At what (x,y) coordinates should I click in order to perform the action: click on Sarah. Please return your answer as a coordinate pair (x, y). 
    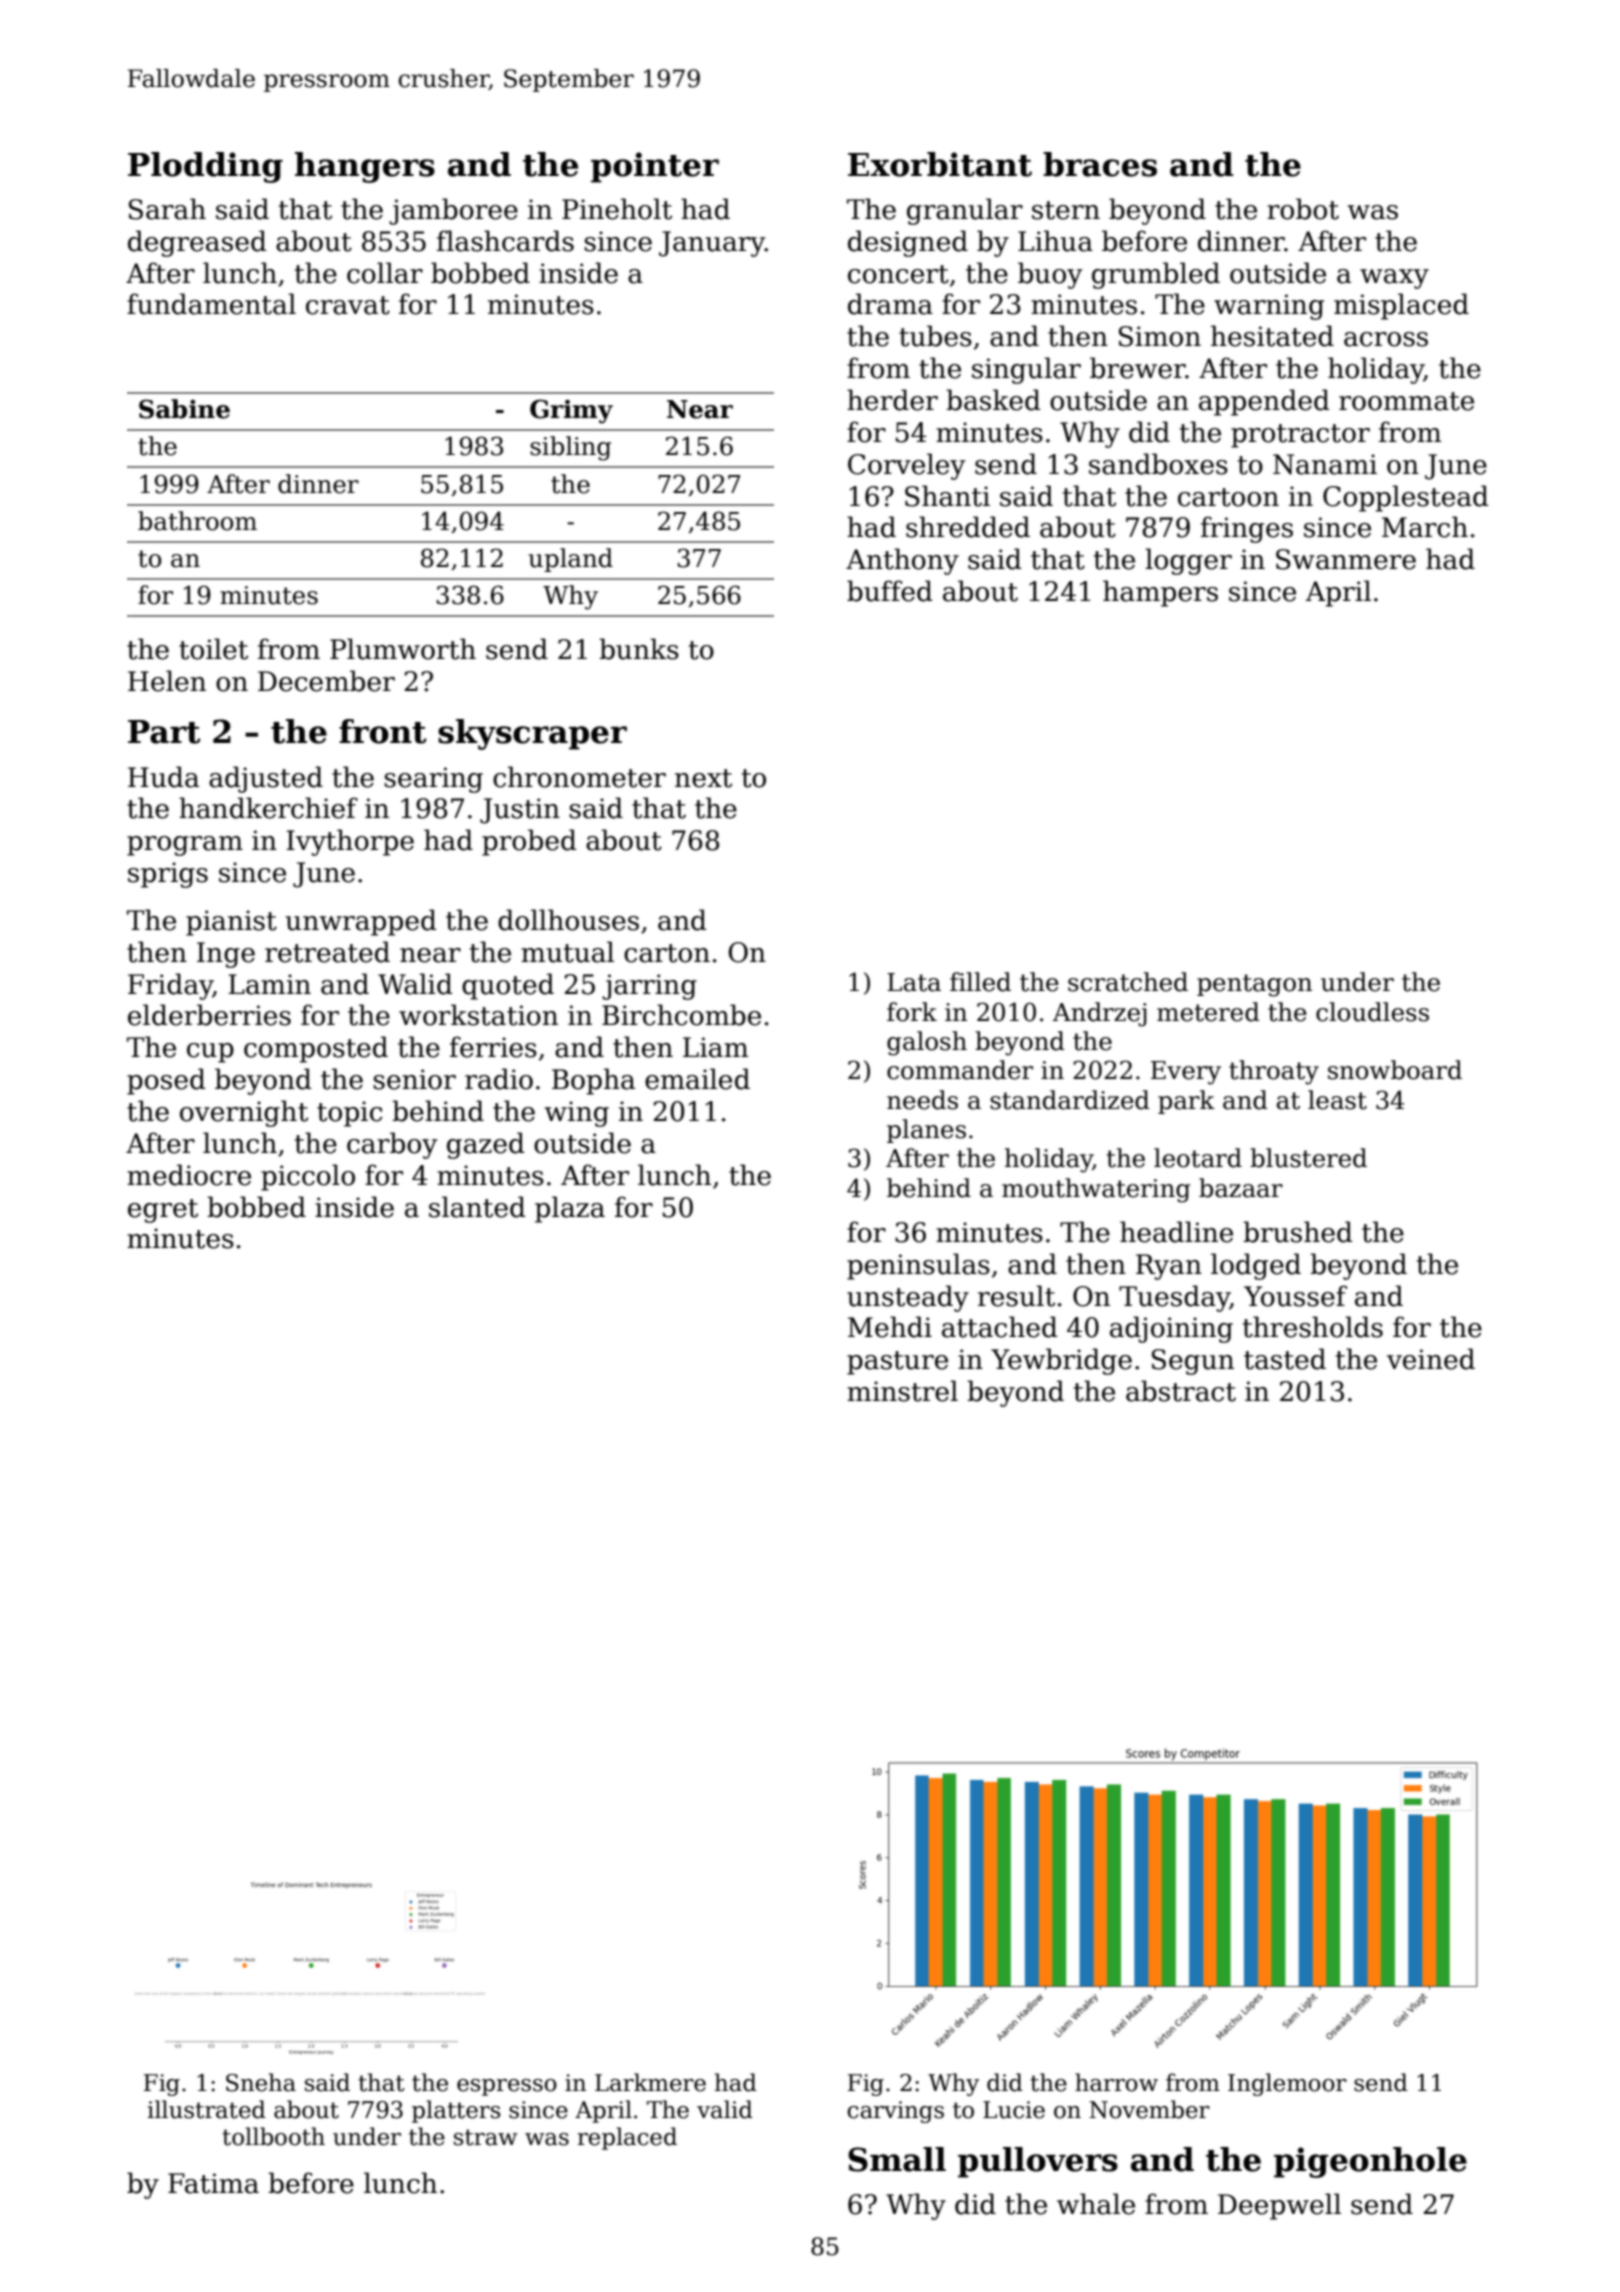
    Looking at the image, I should click on (167, 209).
